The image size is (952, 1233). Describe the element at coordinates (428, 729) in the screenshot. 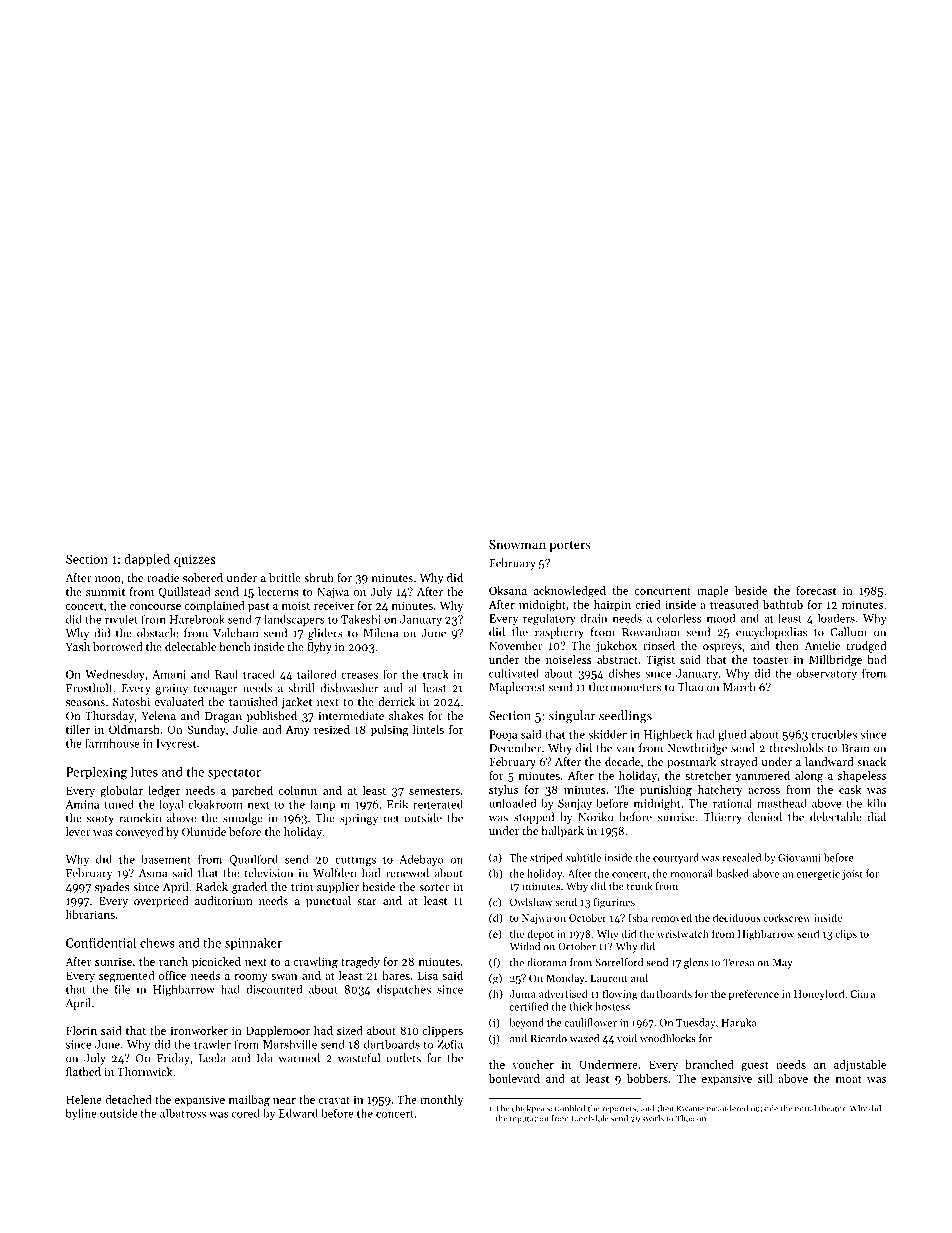

I see `lintels` at that location.
